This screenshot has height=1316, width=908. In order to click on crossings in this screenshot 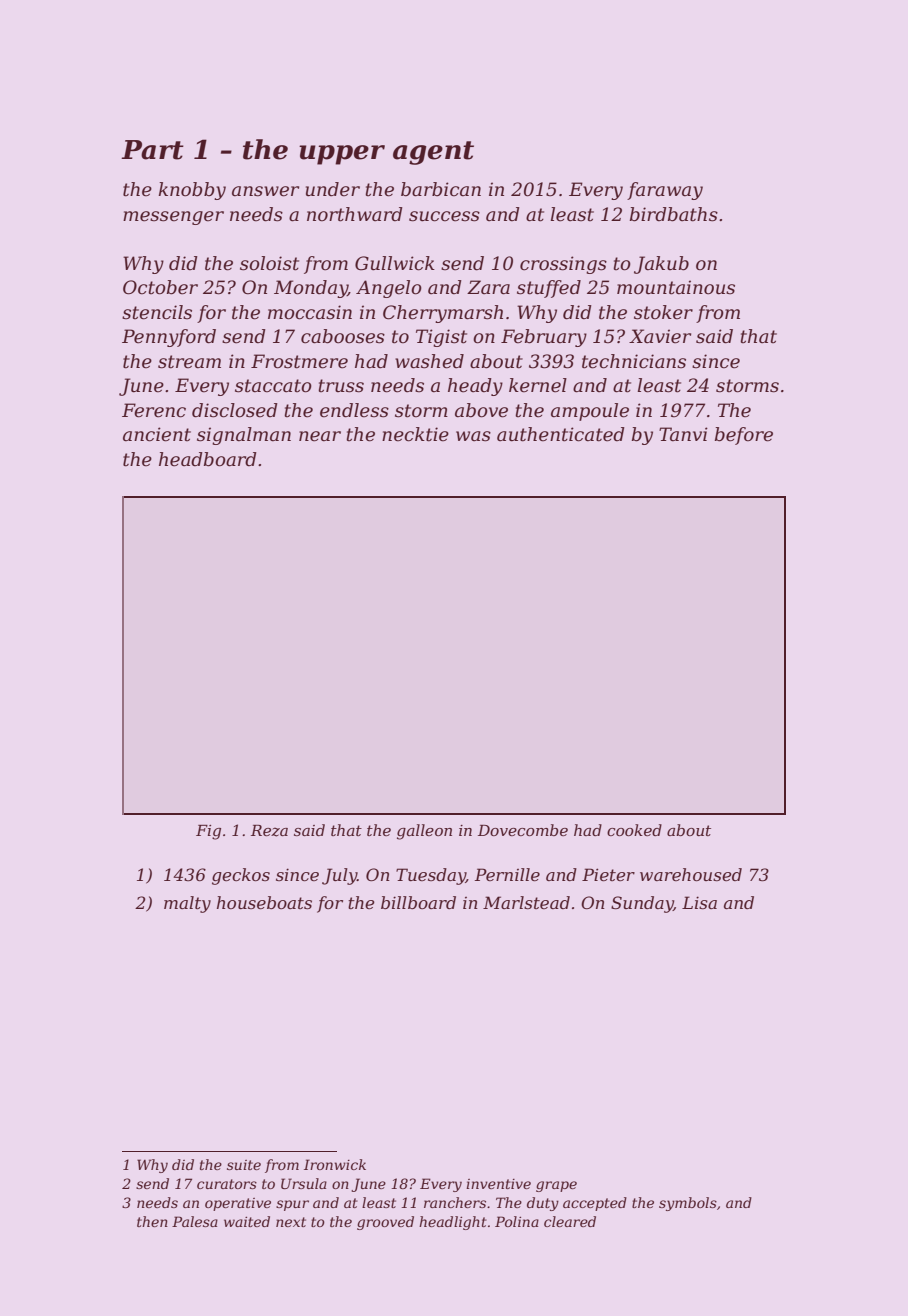, I will do `click(563, 265)`.
